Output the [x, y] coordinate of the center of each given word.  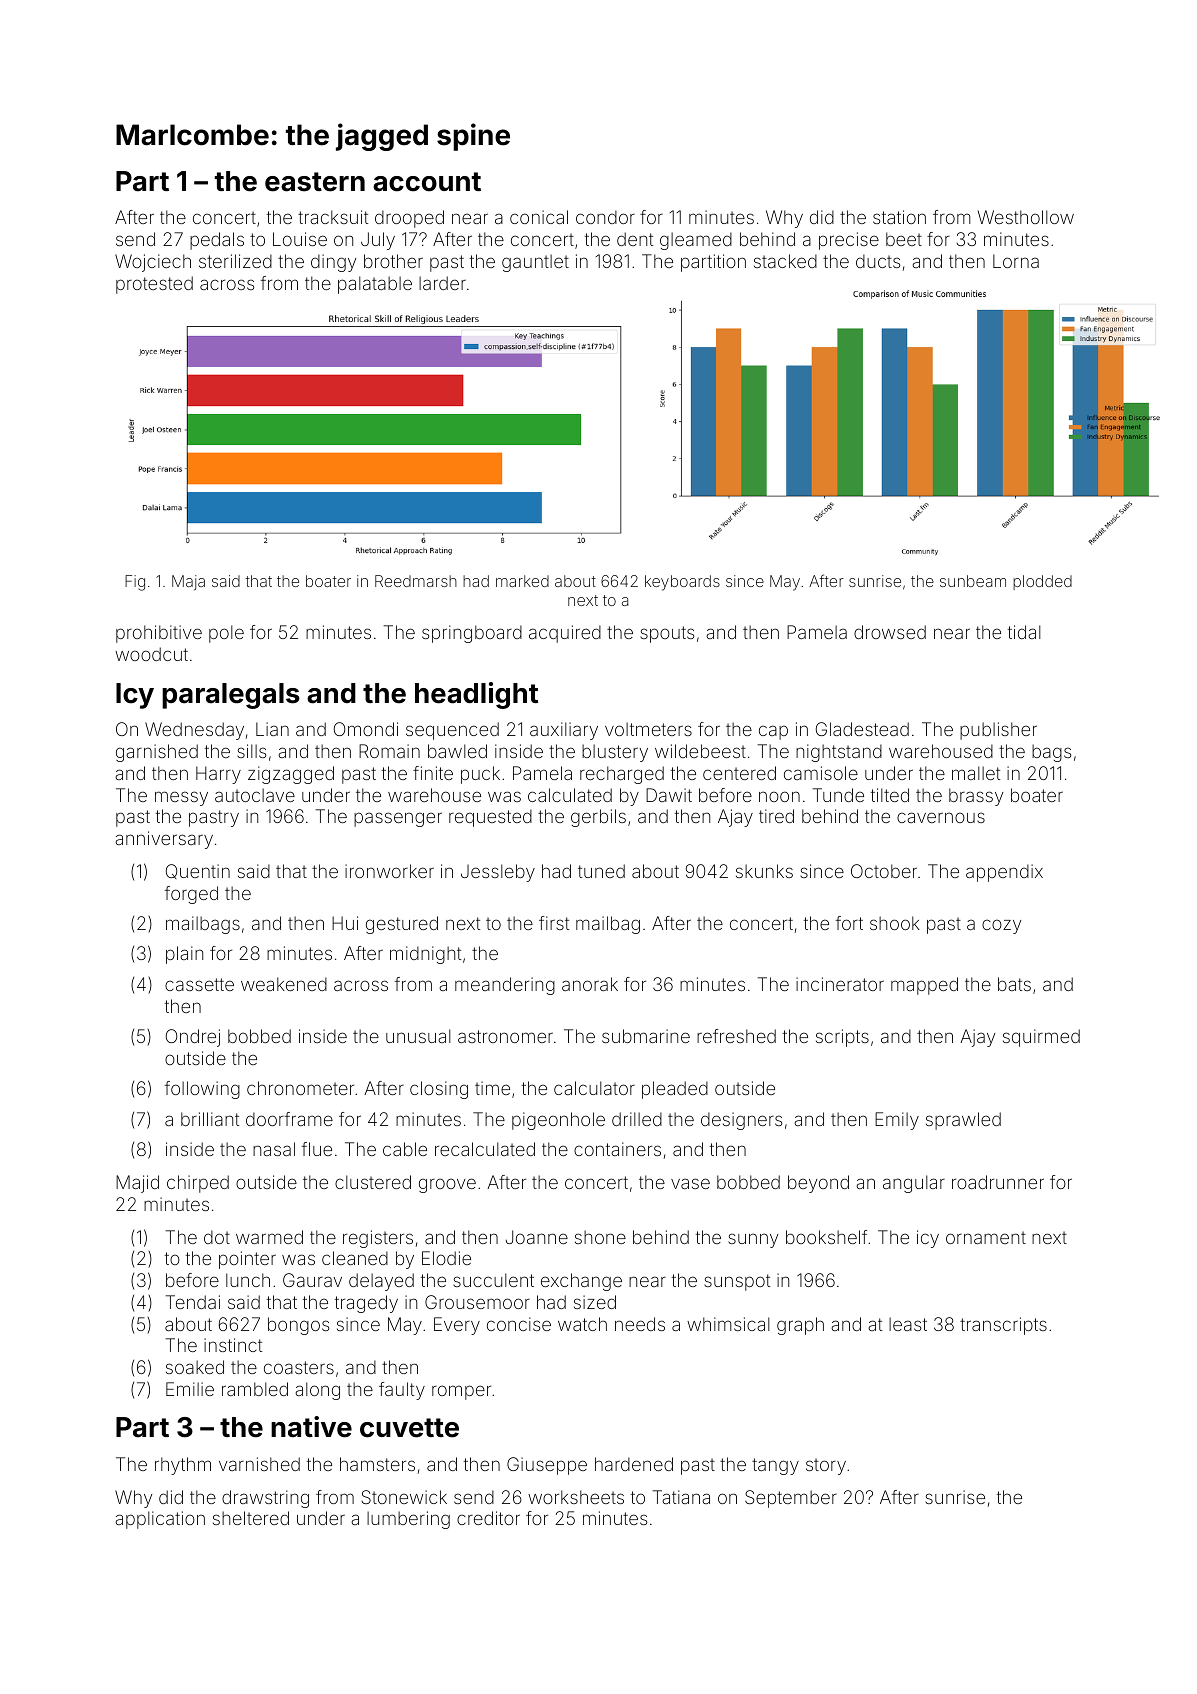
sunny [753, 1240]
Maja [188, 582]
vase [690, 1183]
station [899, 217]
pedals [217, 241]
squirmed [1041, 1038]
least [908, 1324]
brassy [976, 797]
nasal [274, 1149]
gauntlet [535, 263]
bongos [298, 1326]
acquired [565, 634]
